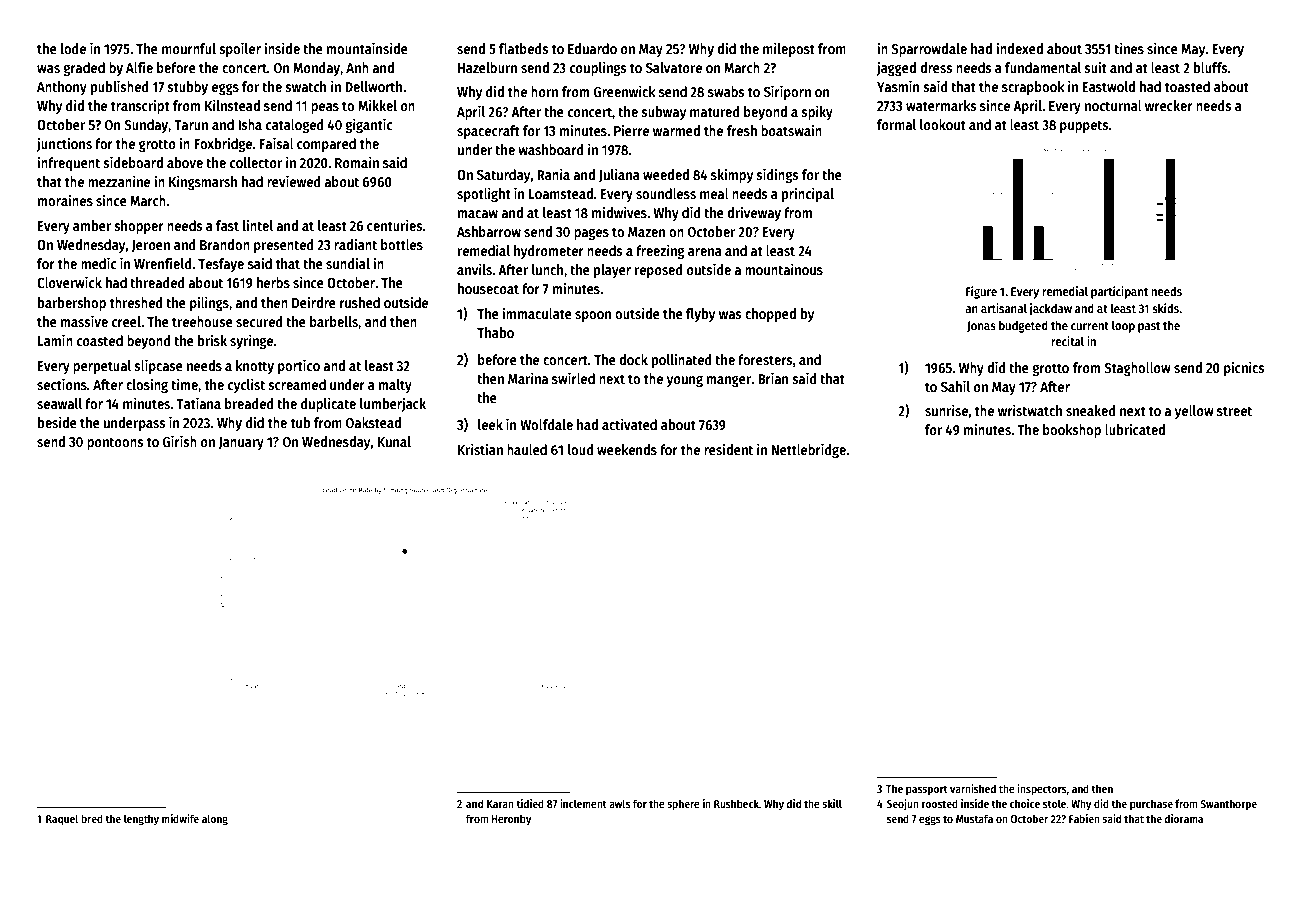 The height and width of the screenshot is (924, 1308). I want to click on principal, so click(808, 194).
